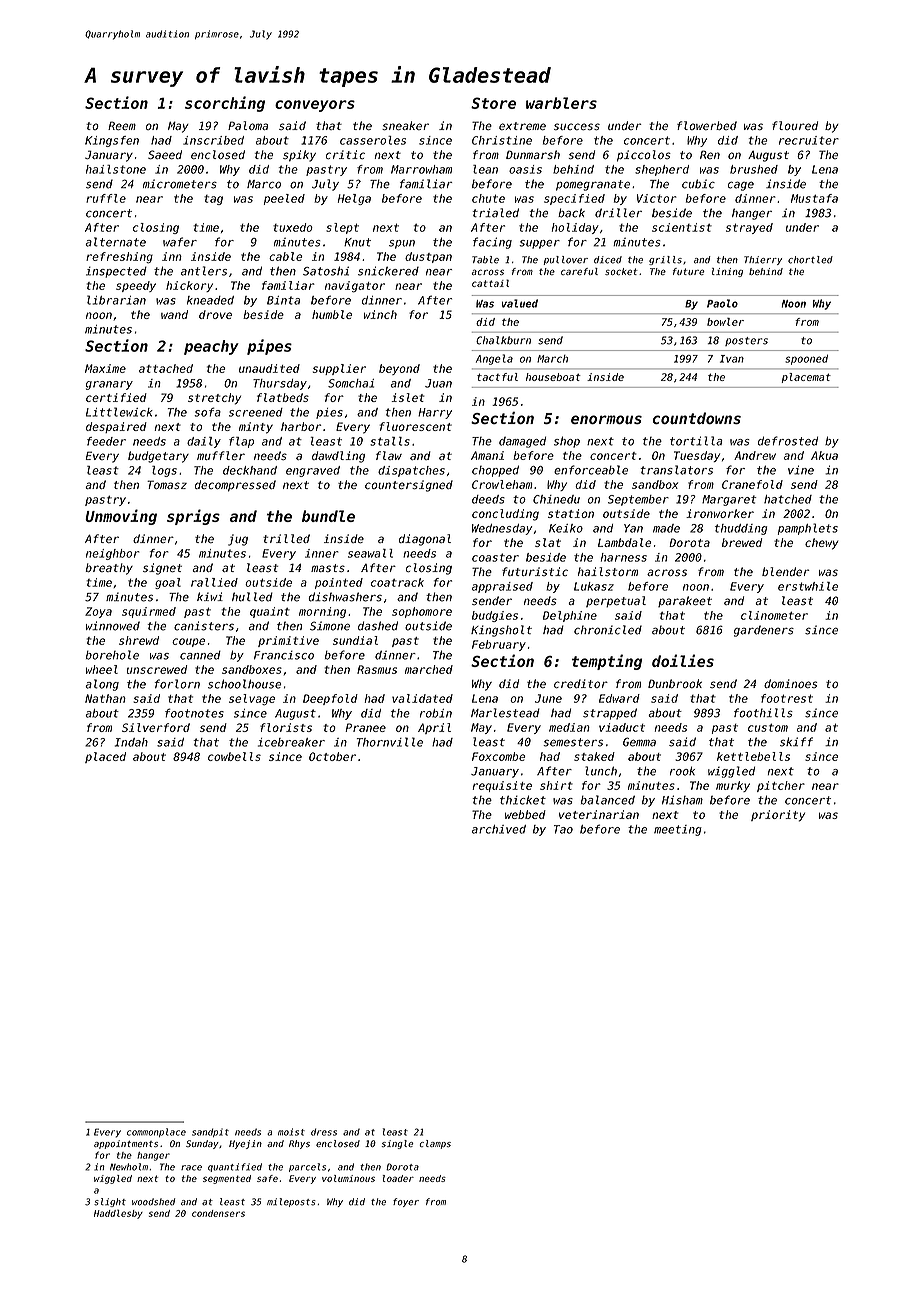  Describe the element at coordinates (493, 103) in the screenshot. I see `Store` at that location.
